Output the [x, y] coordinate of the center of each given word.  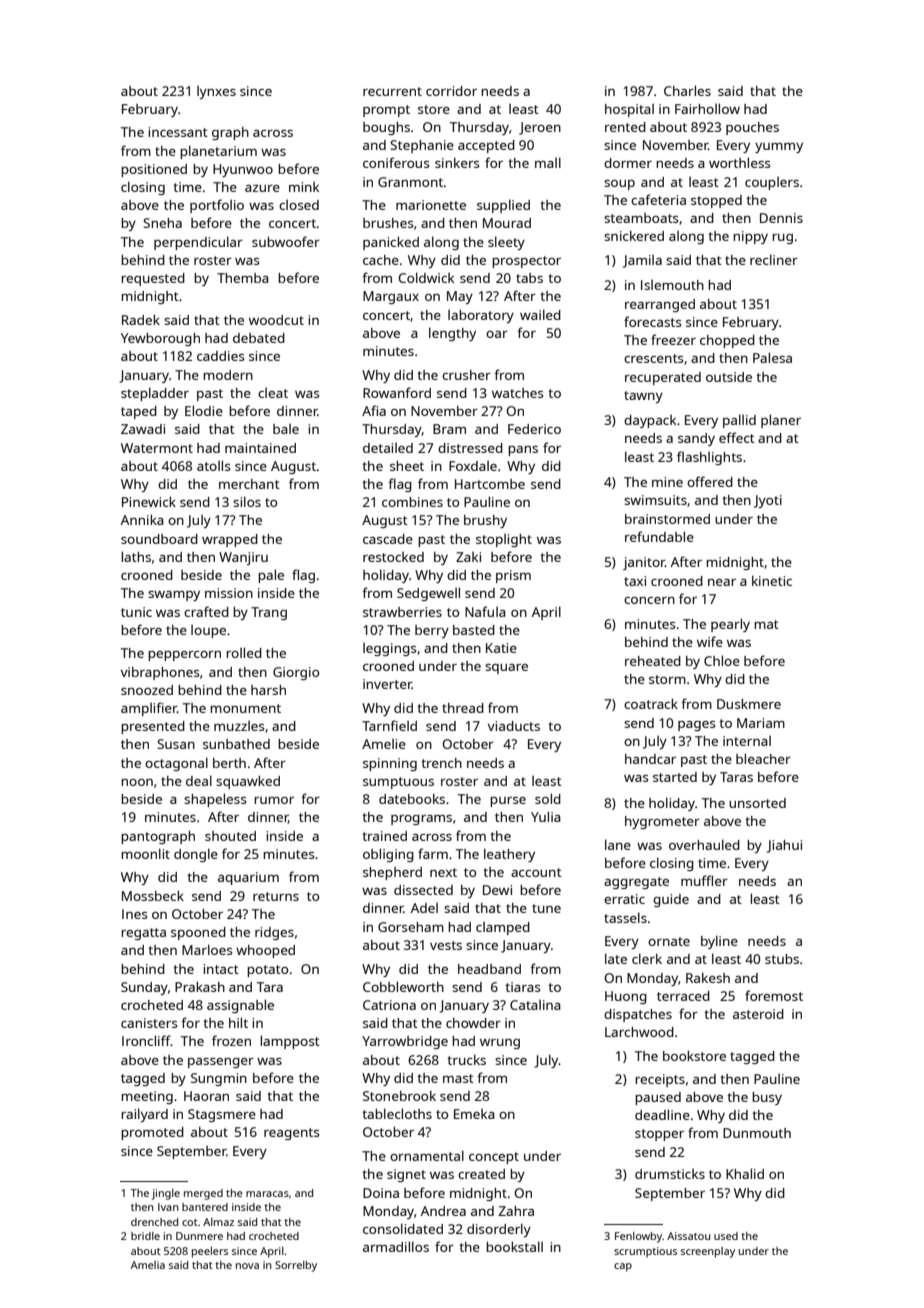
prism [513, 576]
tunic [136, 612]
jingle [166, 1194]
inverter [387, 684]
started [675, 777]
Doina [381, 1193]
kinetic [772, 580]
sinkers [457, 162]
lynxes [216, 92]
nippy [750, 237]
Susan [176, 744]
